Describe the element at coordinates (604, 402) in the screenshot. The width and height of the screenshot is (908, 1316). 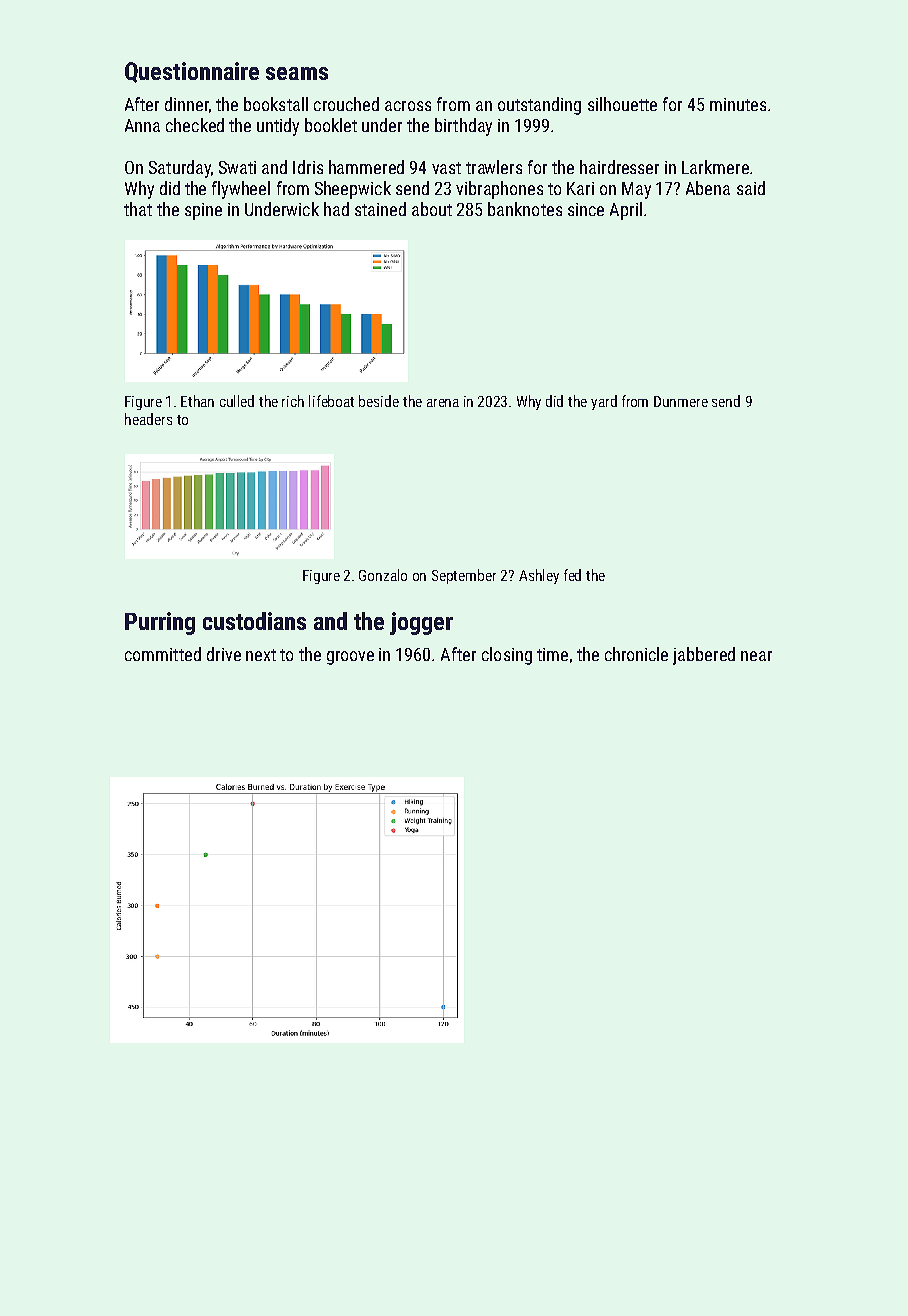
I see `yard` at that location.
